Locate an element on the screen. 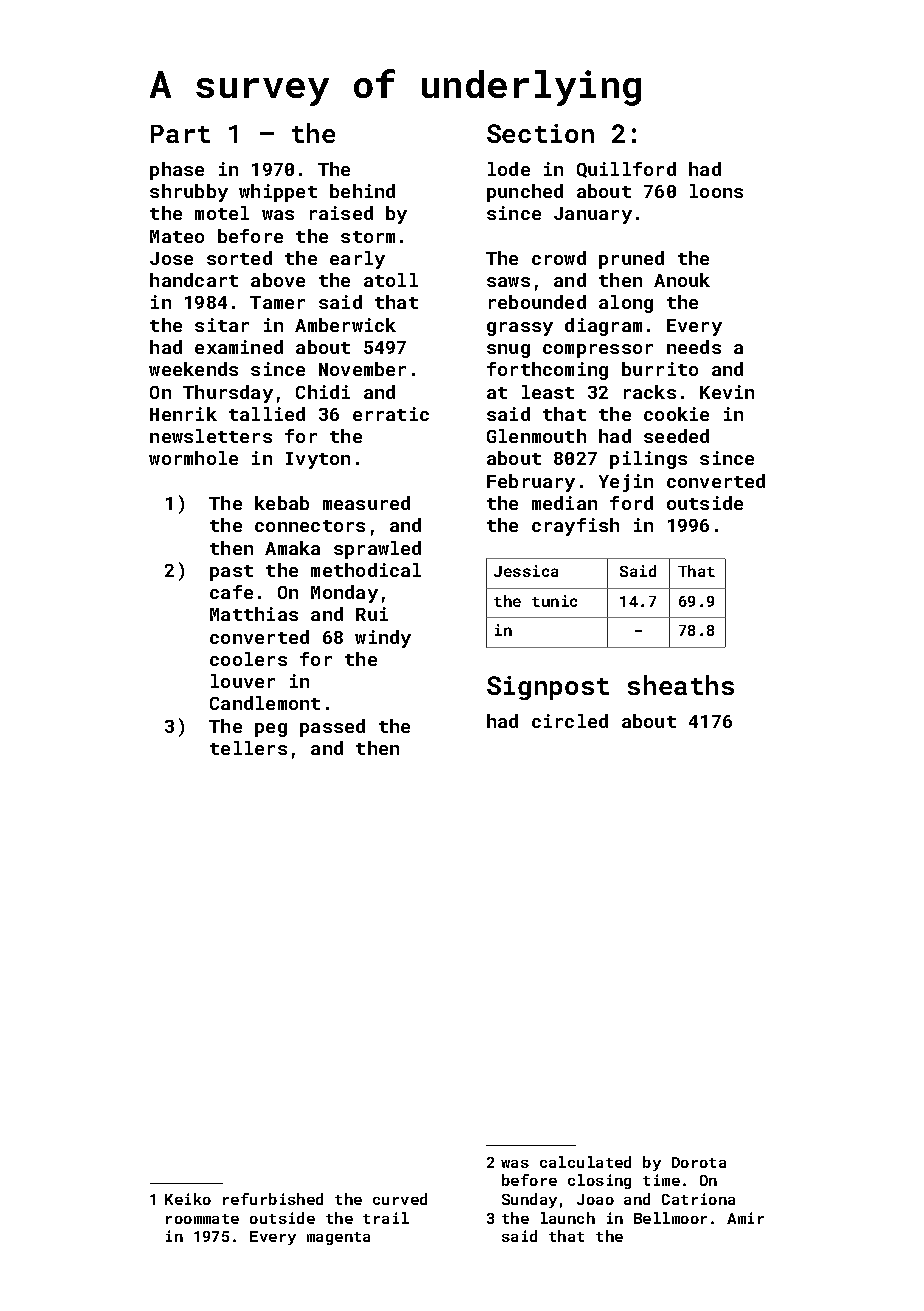 The image size is (924, 1311). loons is located at coordinates (716, 191).
